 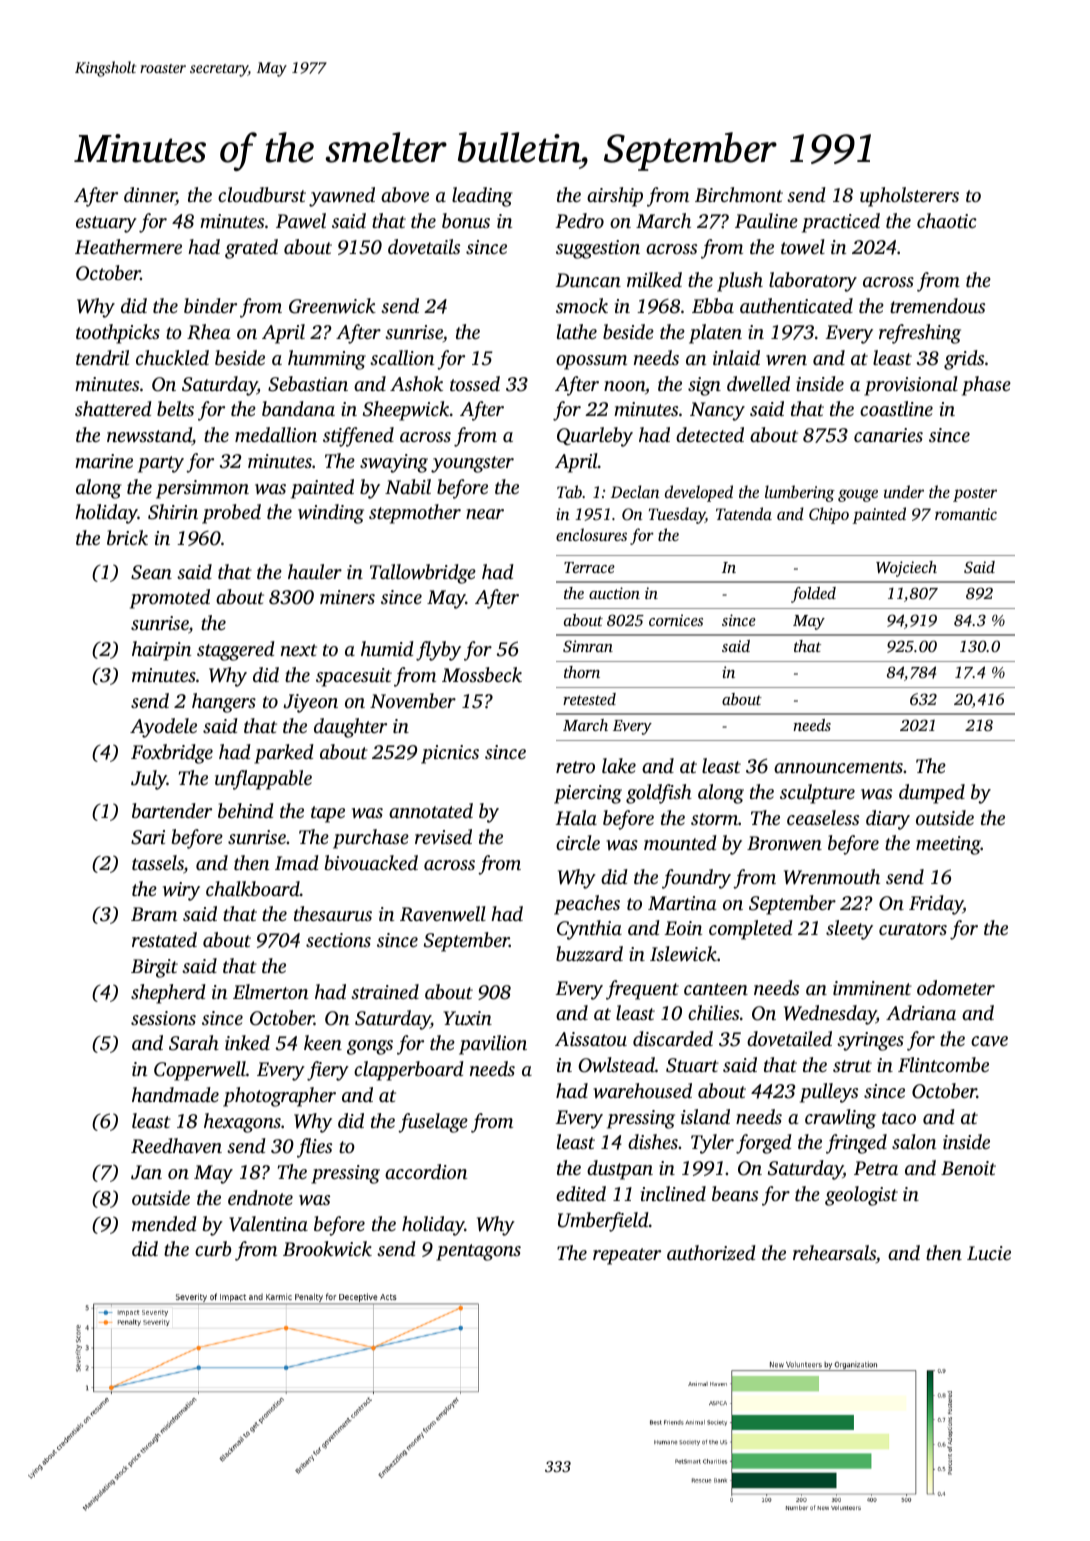 What do you see at coordinates (426, 1171) in the screenshot?
I see `accordion` at bounding box center [426, 1171].
